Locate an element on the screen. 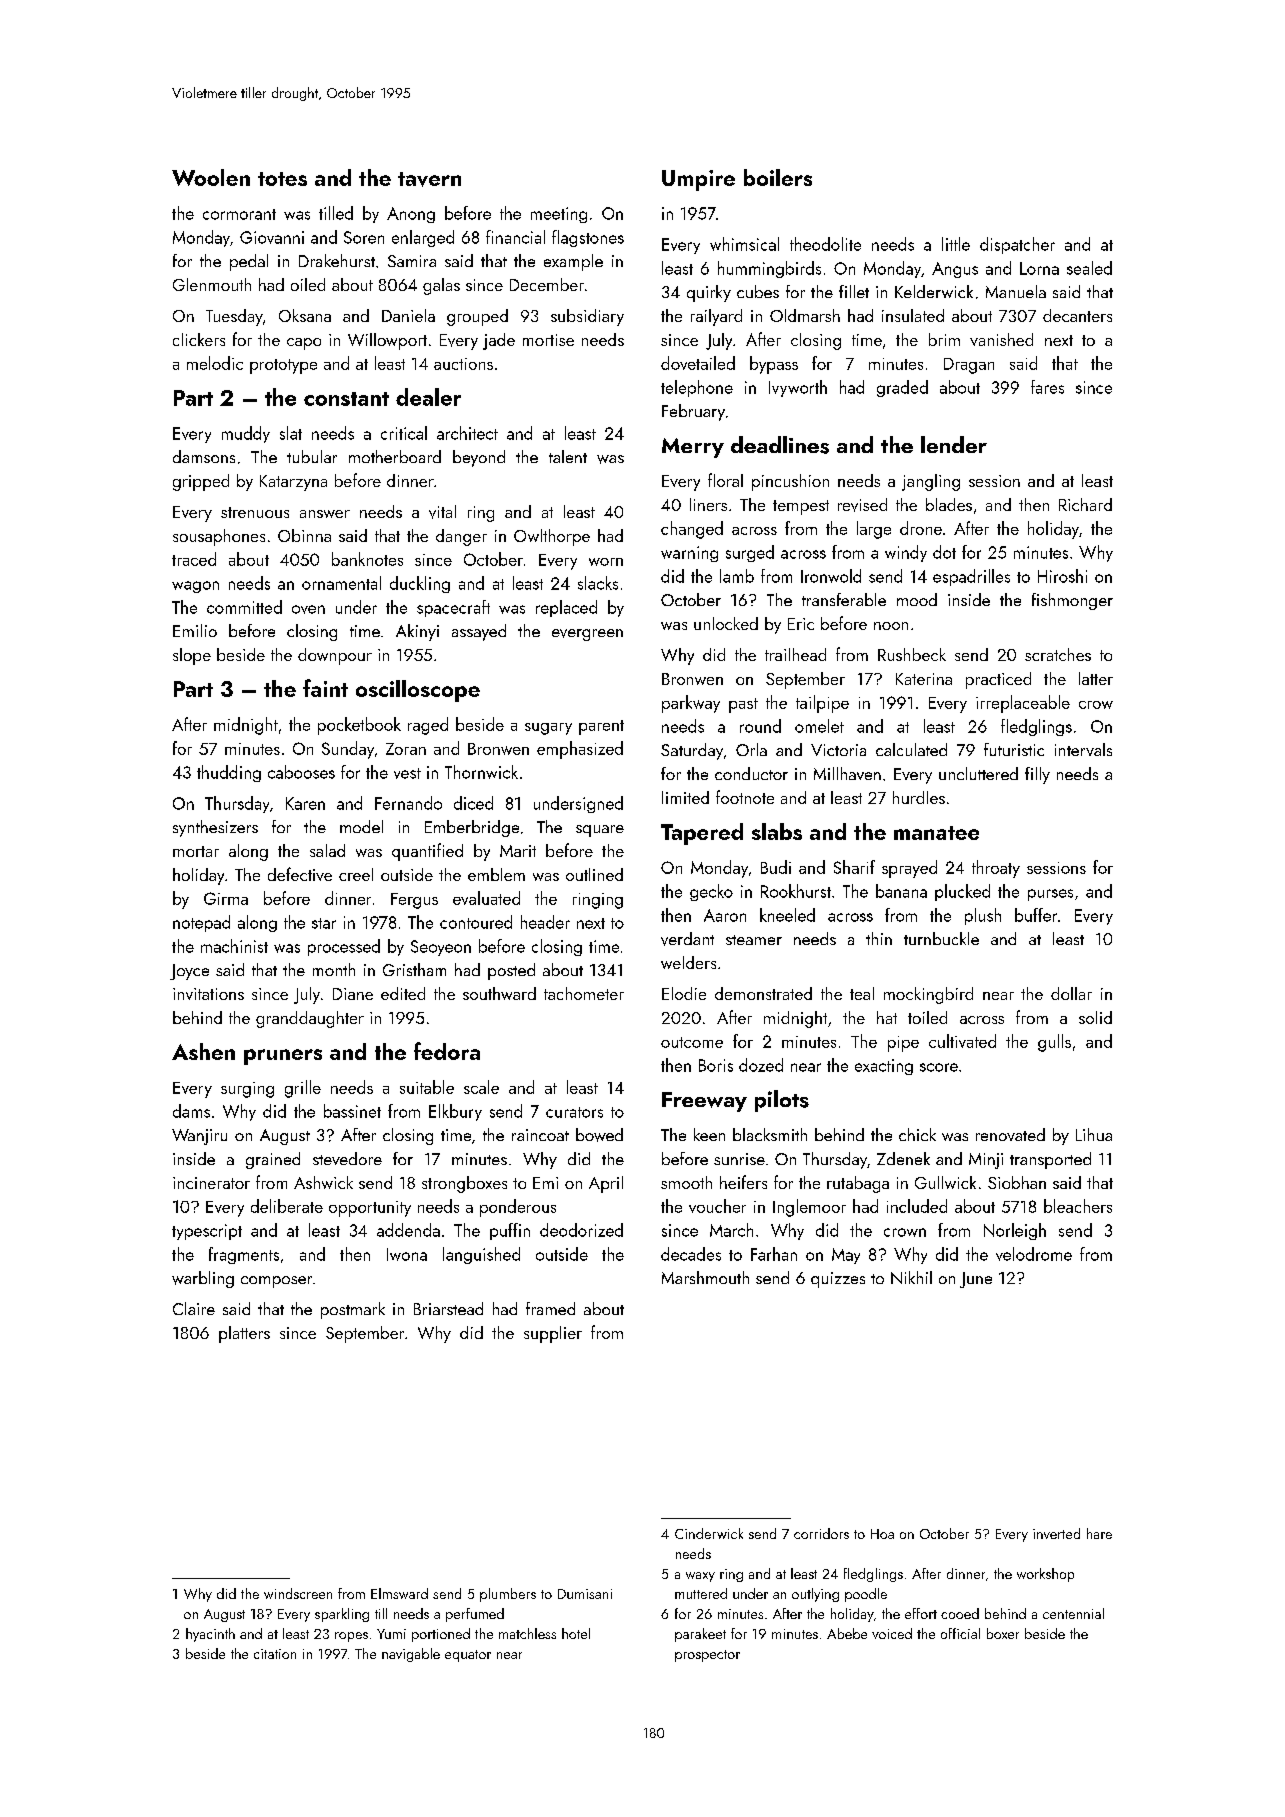  boilers is located at coordinates (778, 177).
